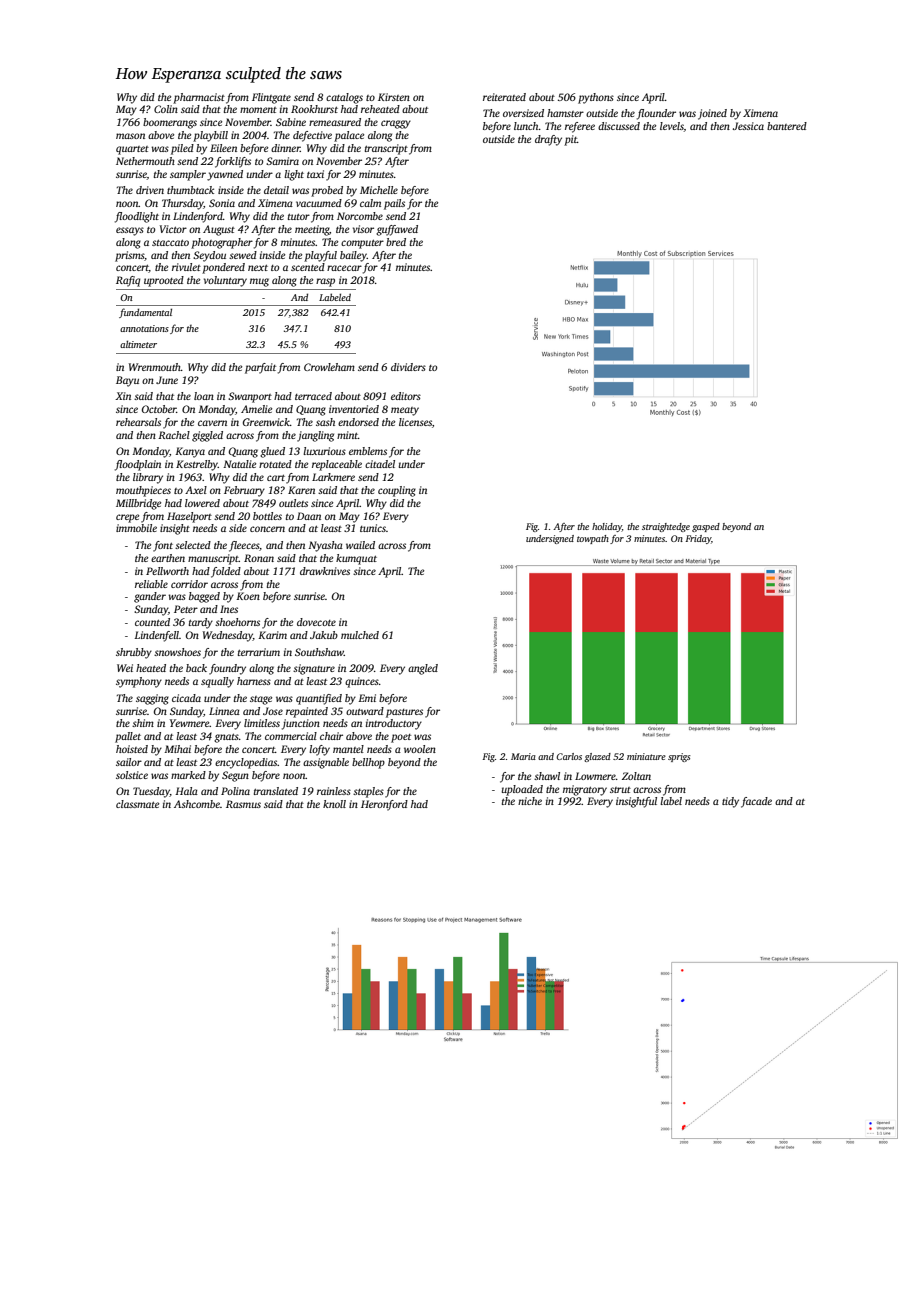 The height and width of the page is (1308, 924). What do you see at coordinates (406, 396) in the page?
I see `editors` at bounding box center [406, 396].
